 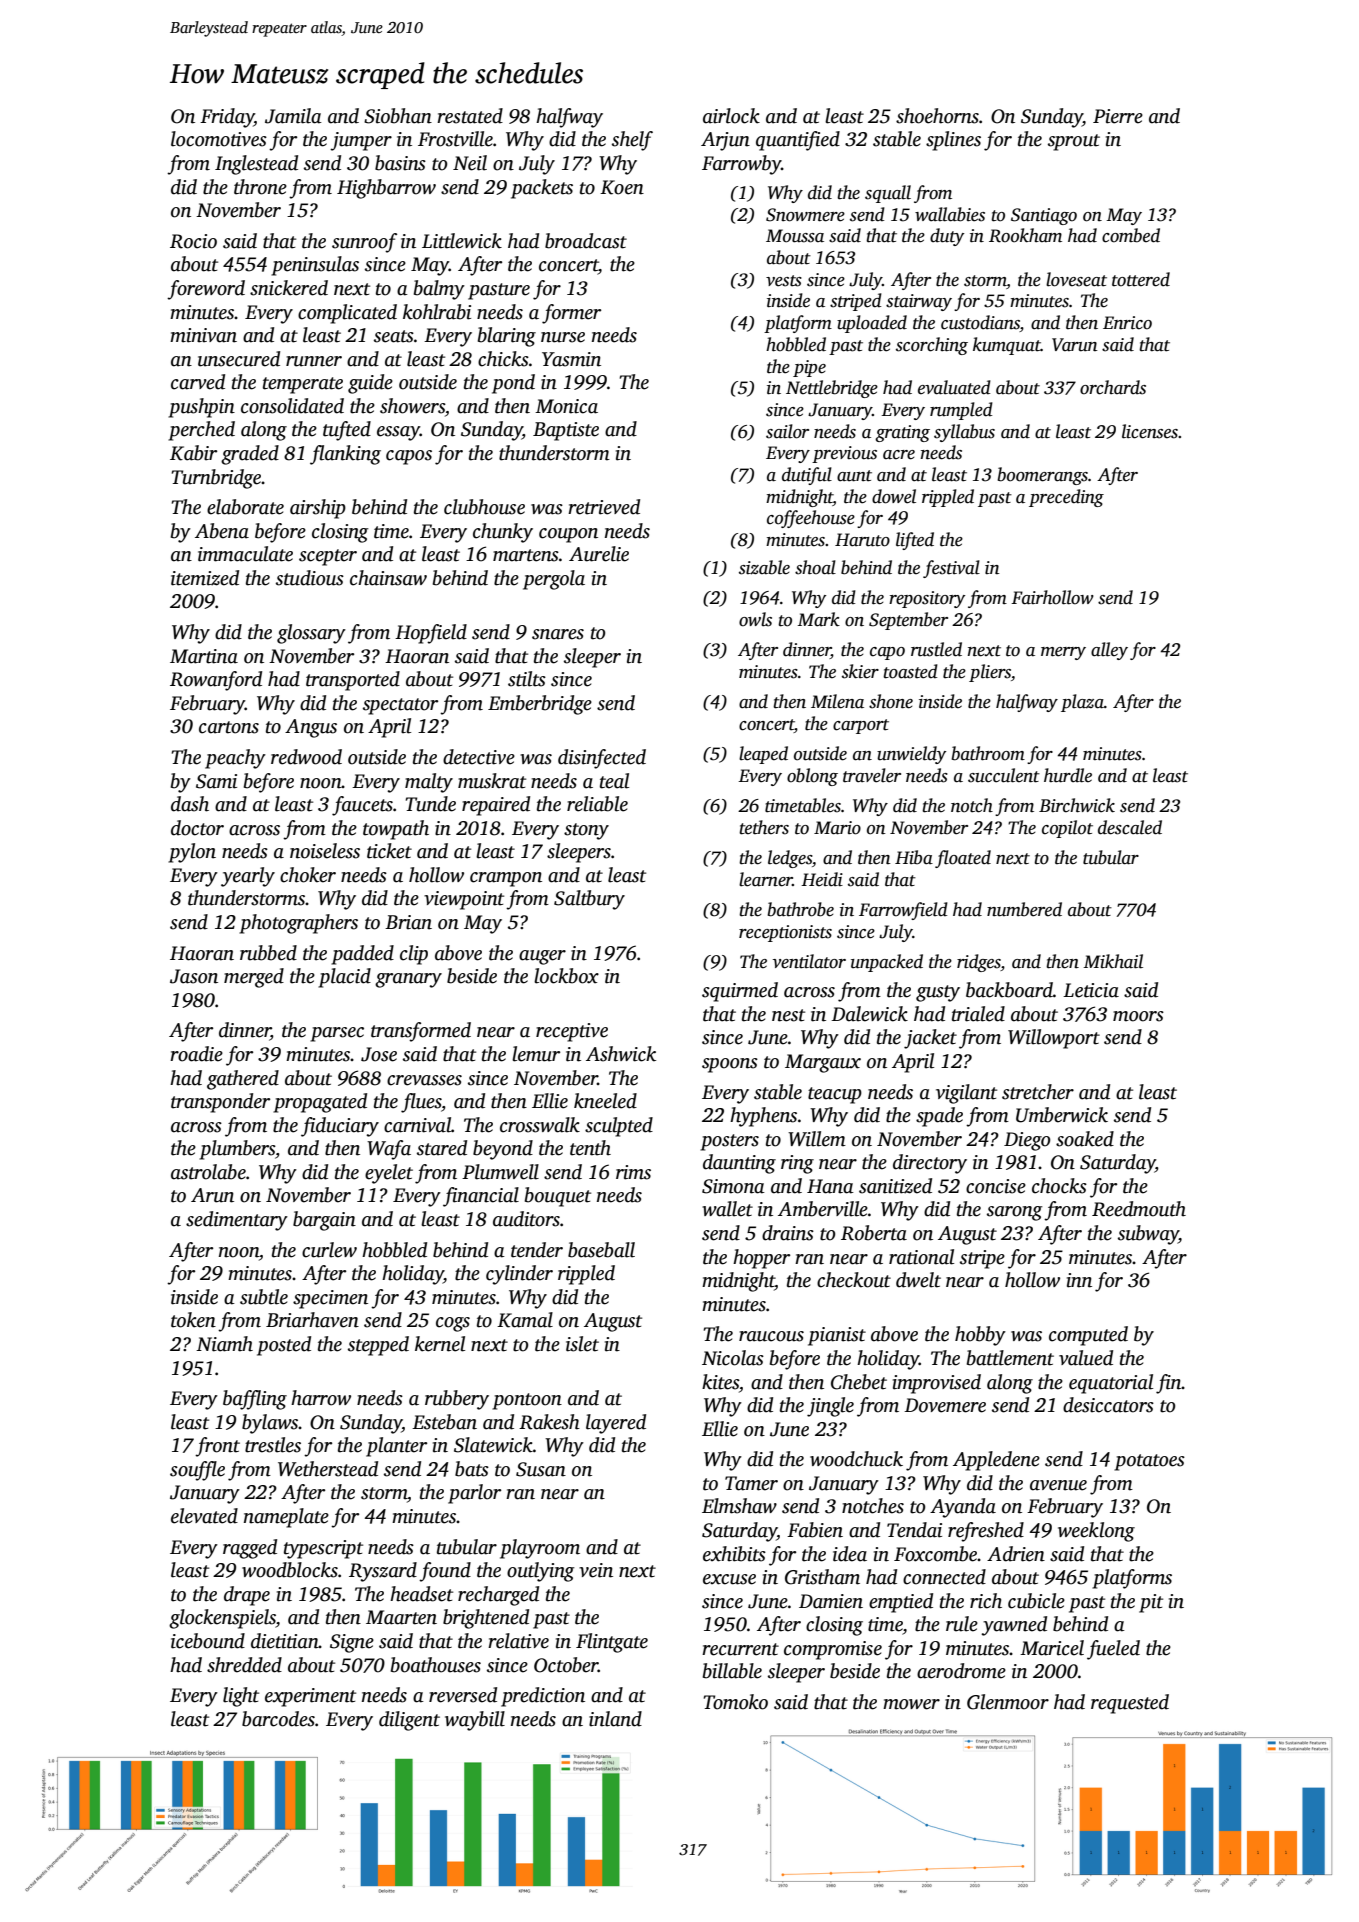 What do you see at coordinates (950, 214) in the screenshot?
I see `wallabies` at bounding box center [950, 214].
